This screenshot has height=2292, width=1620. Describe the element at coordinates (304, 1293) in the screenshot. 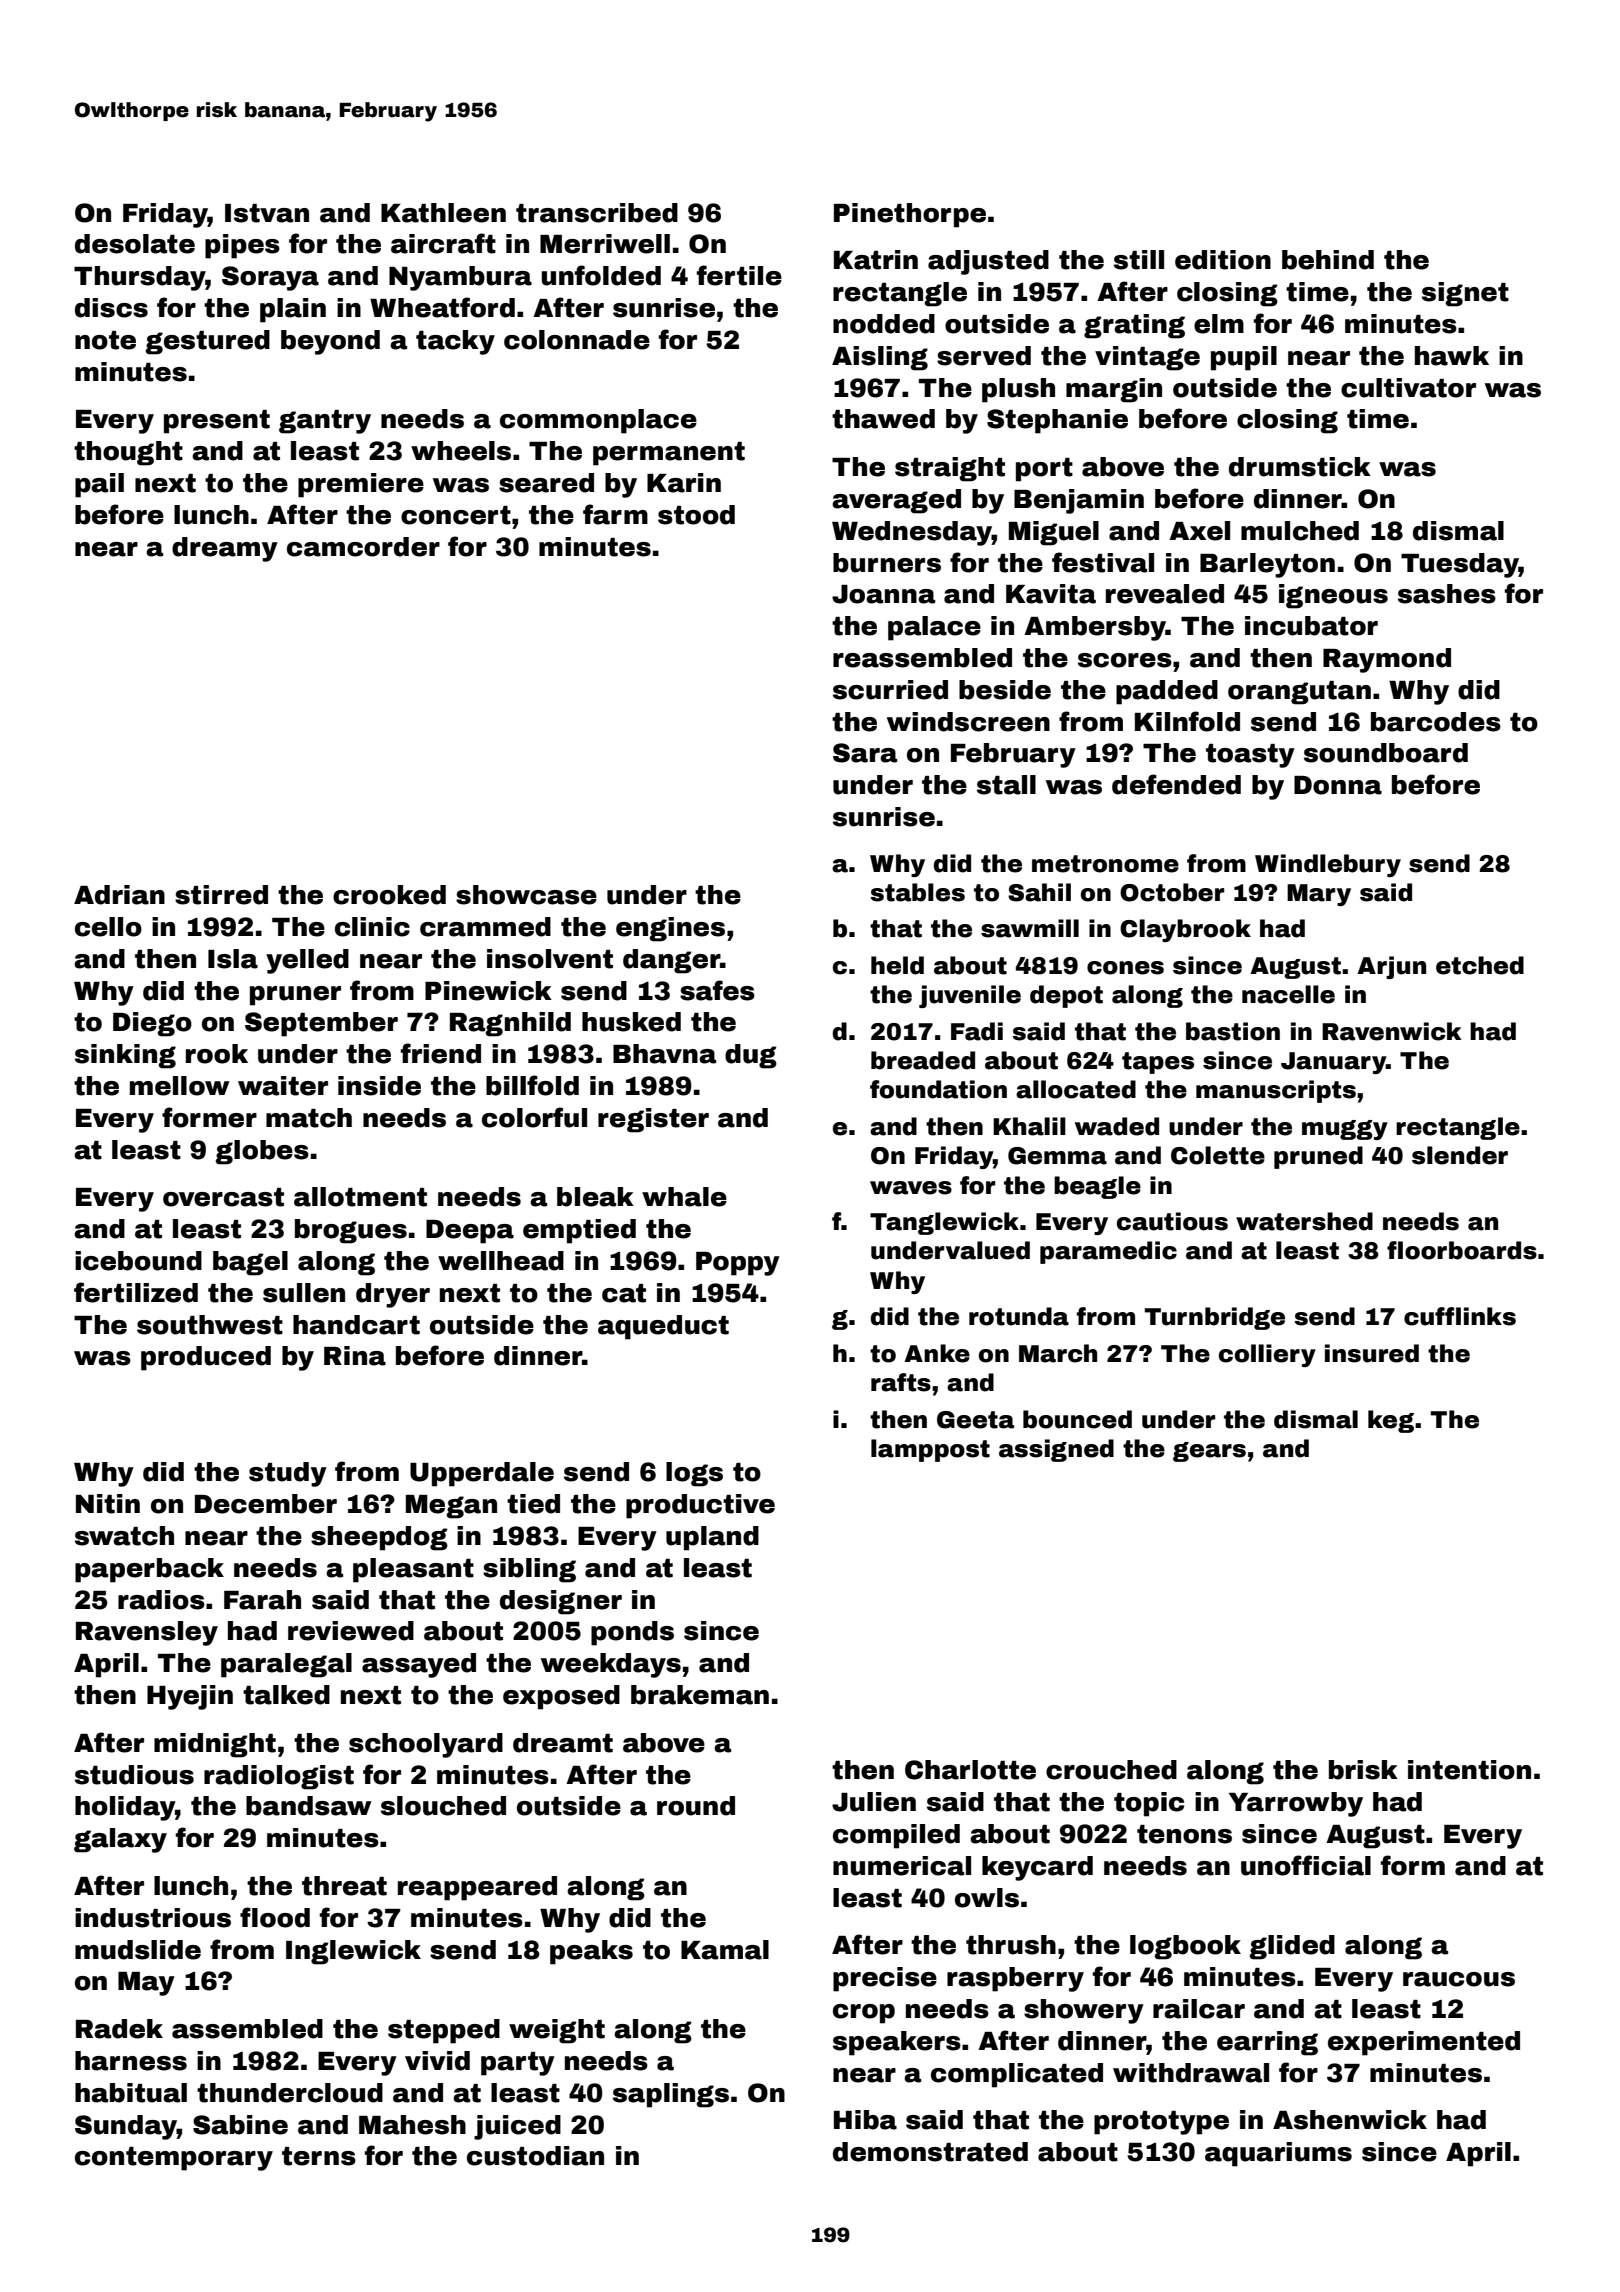

I see `sullen` at that location.
